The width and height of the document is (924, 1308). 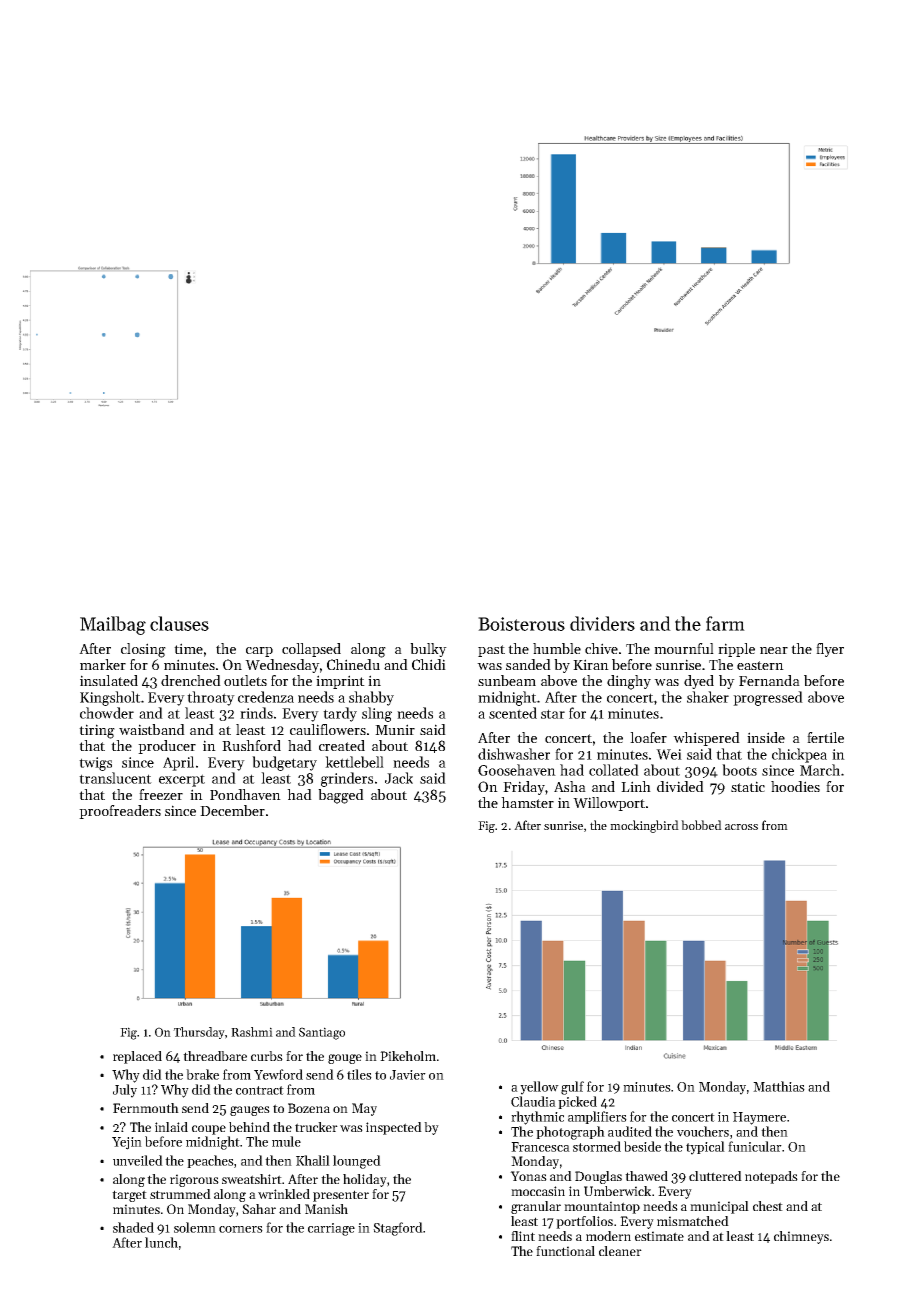 I want to click on lunch, so click(x=161, y=1242).
